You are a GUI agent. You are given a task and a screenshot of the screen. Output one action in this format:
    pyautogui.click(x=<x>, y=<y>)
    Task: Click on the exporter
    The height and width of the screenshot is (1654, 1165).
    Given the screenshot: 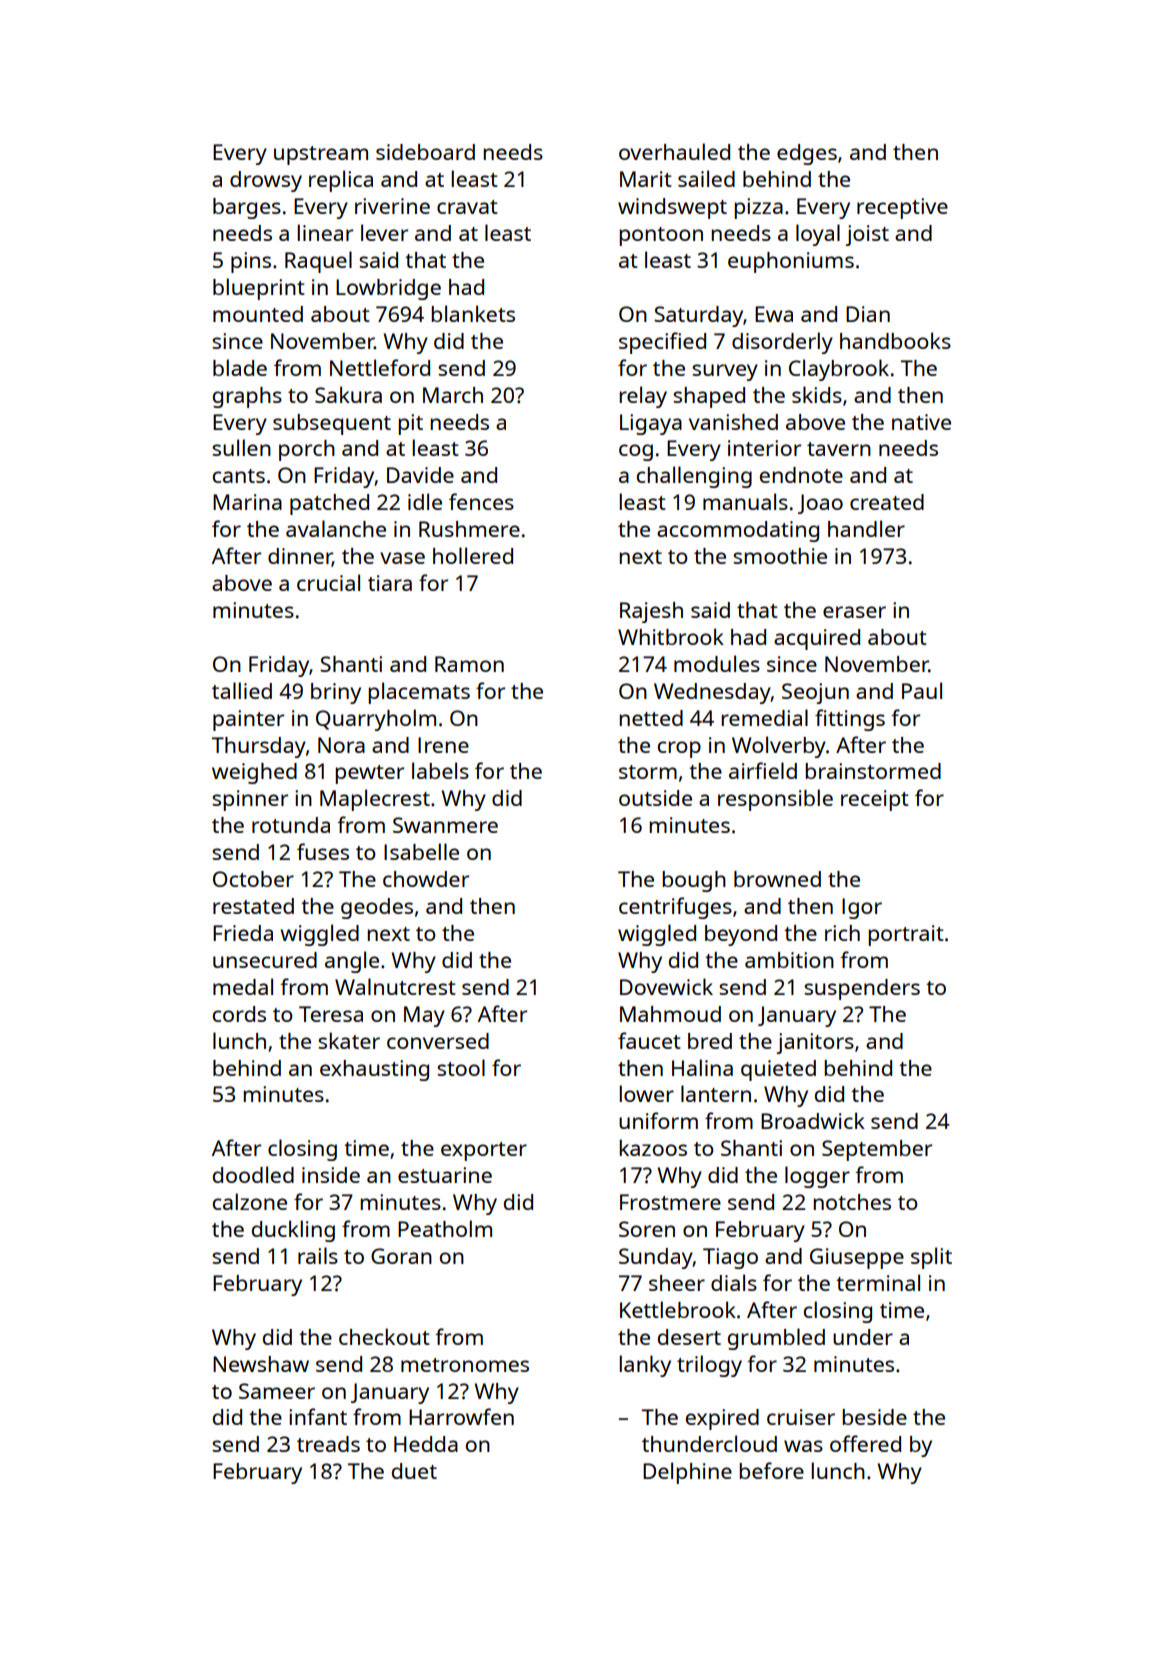 What is the action you would take?
    pyautogui.click(x=484, y=1151)
